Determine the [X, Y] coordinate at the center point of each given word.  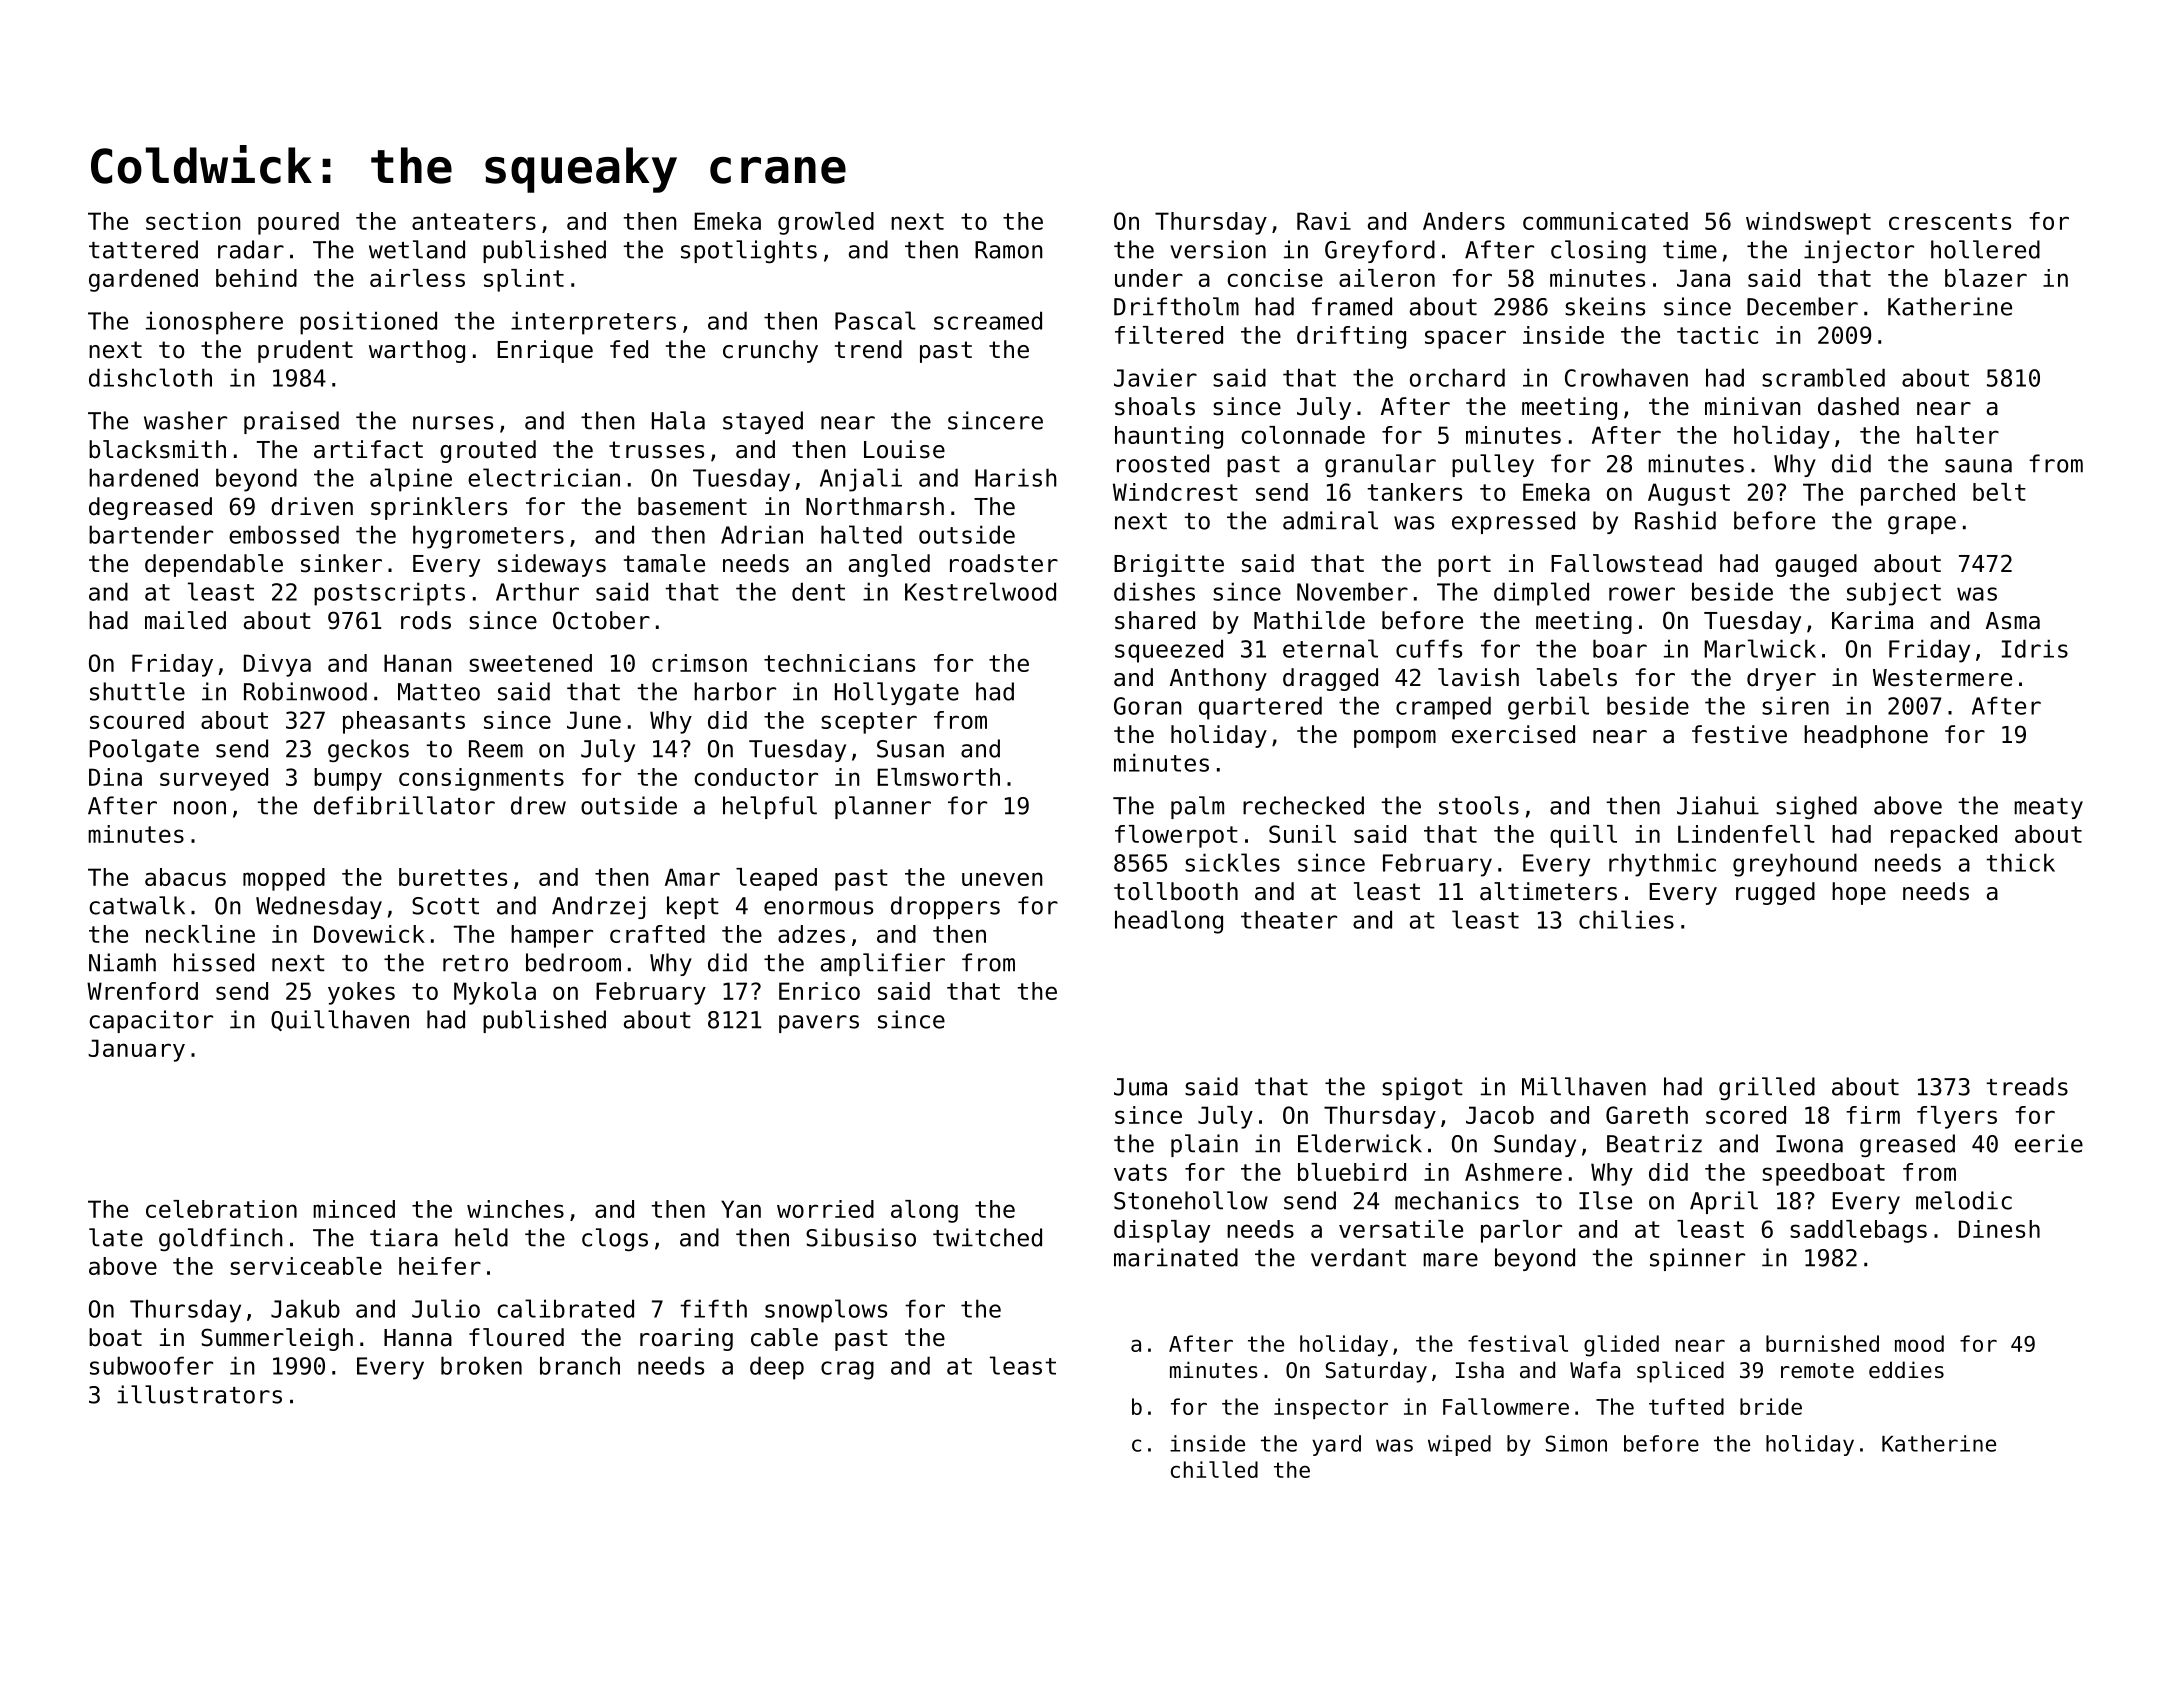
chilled [1214, 1469]
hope [1859, 893]
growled [826, 223]
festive [1739, 734]
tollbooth [1176, 891]
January [136, 1050]
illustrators [199, 1394]
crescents [1950, 221]
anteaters [474, 221]
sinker [341, 563]
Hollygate [897, 693]
